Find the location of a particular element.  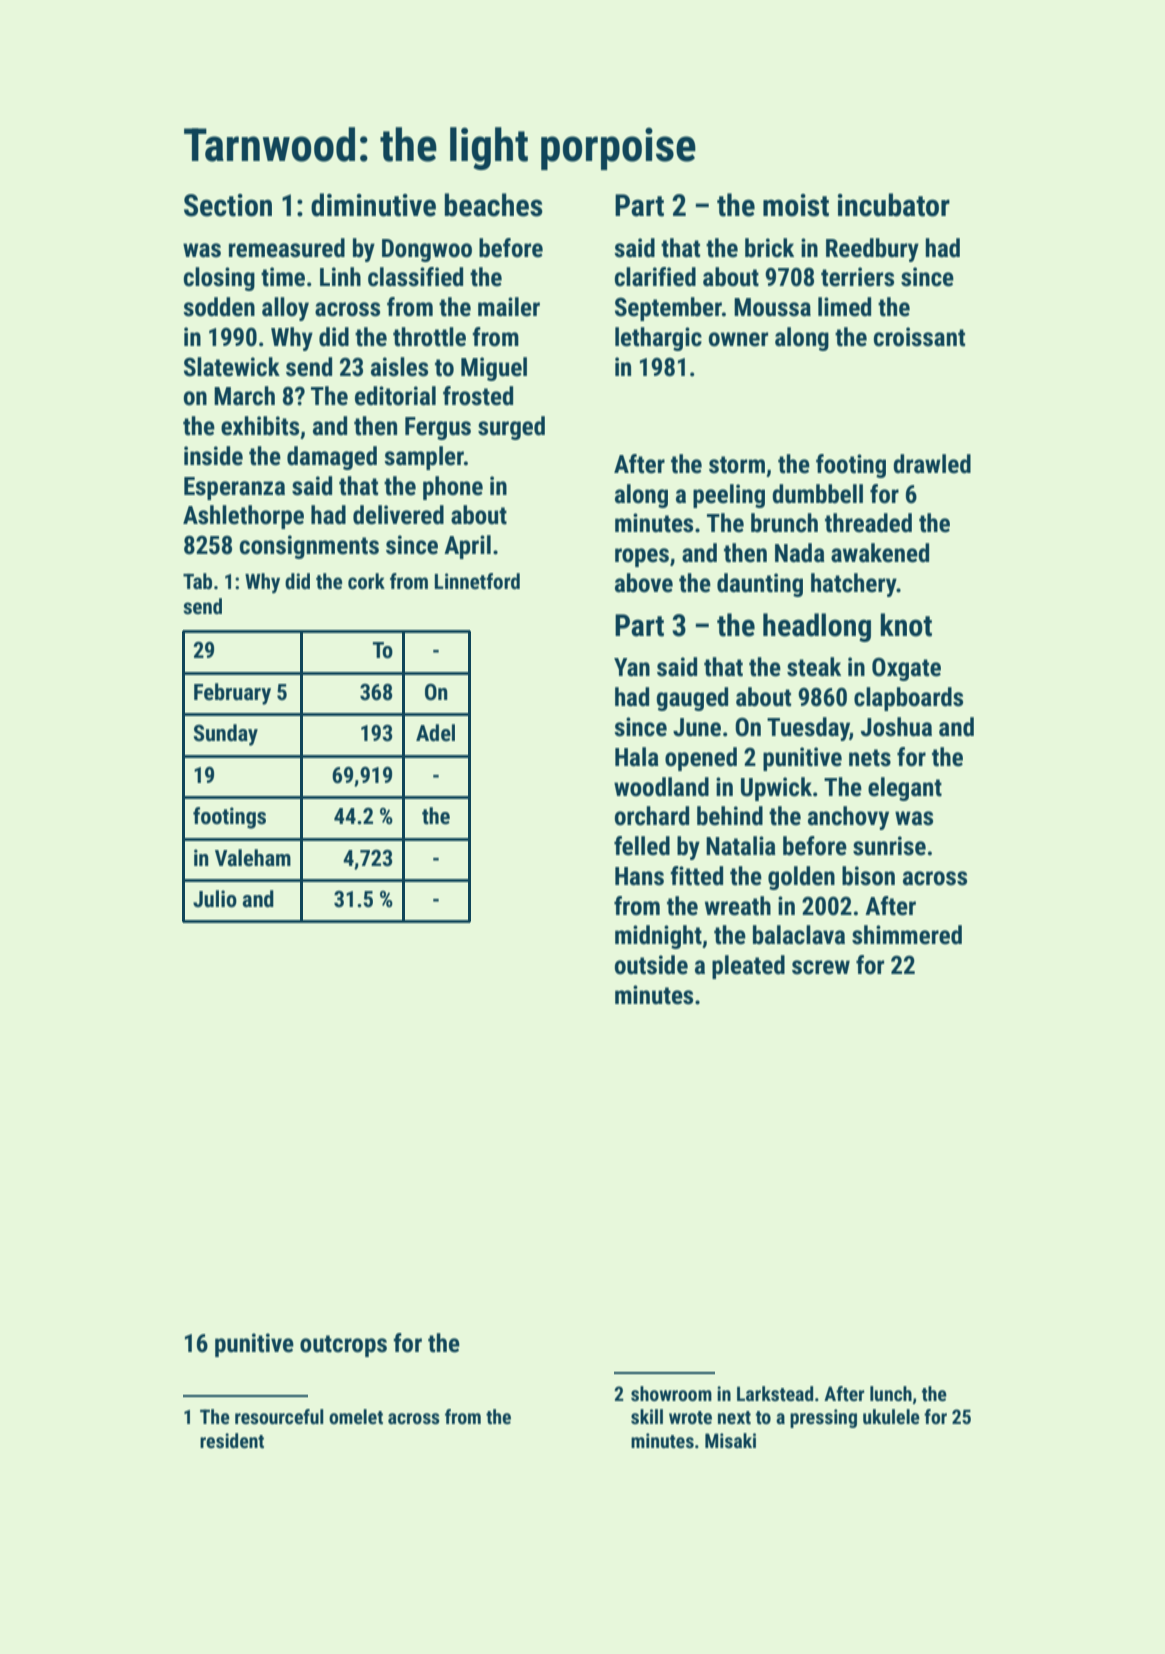

cork is located at coordinates (366, 581).
